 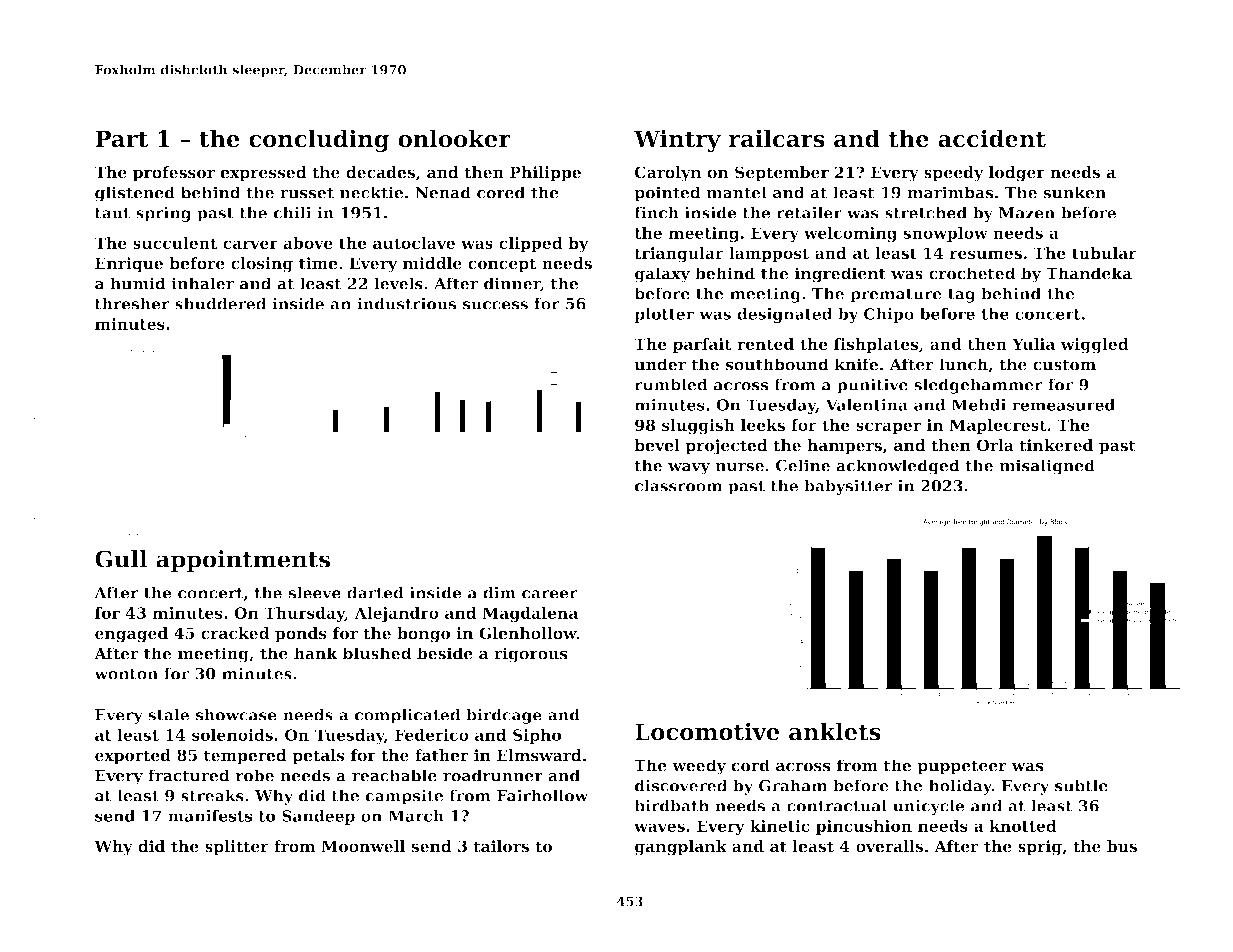 I want to click on subtle, so click(x=1081, y=785).
